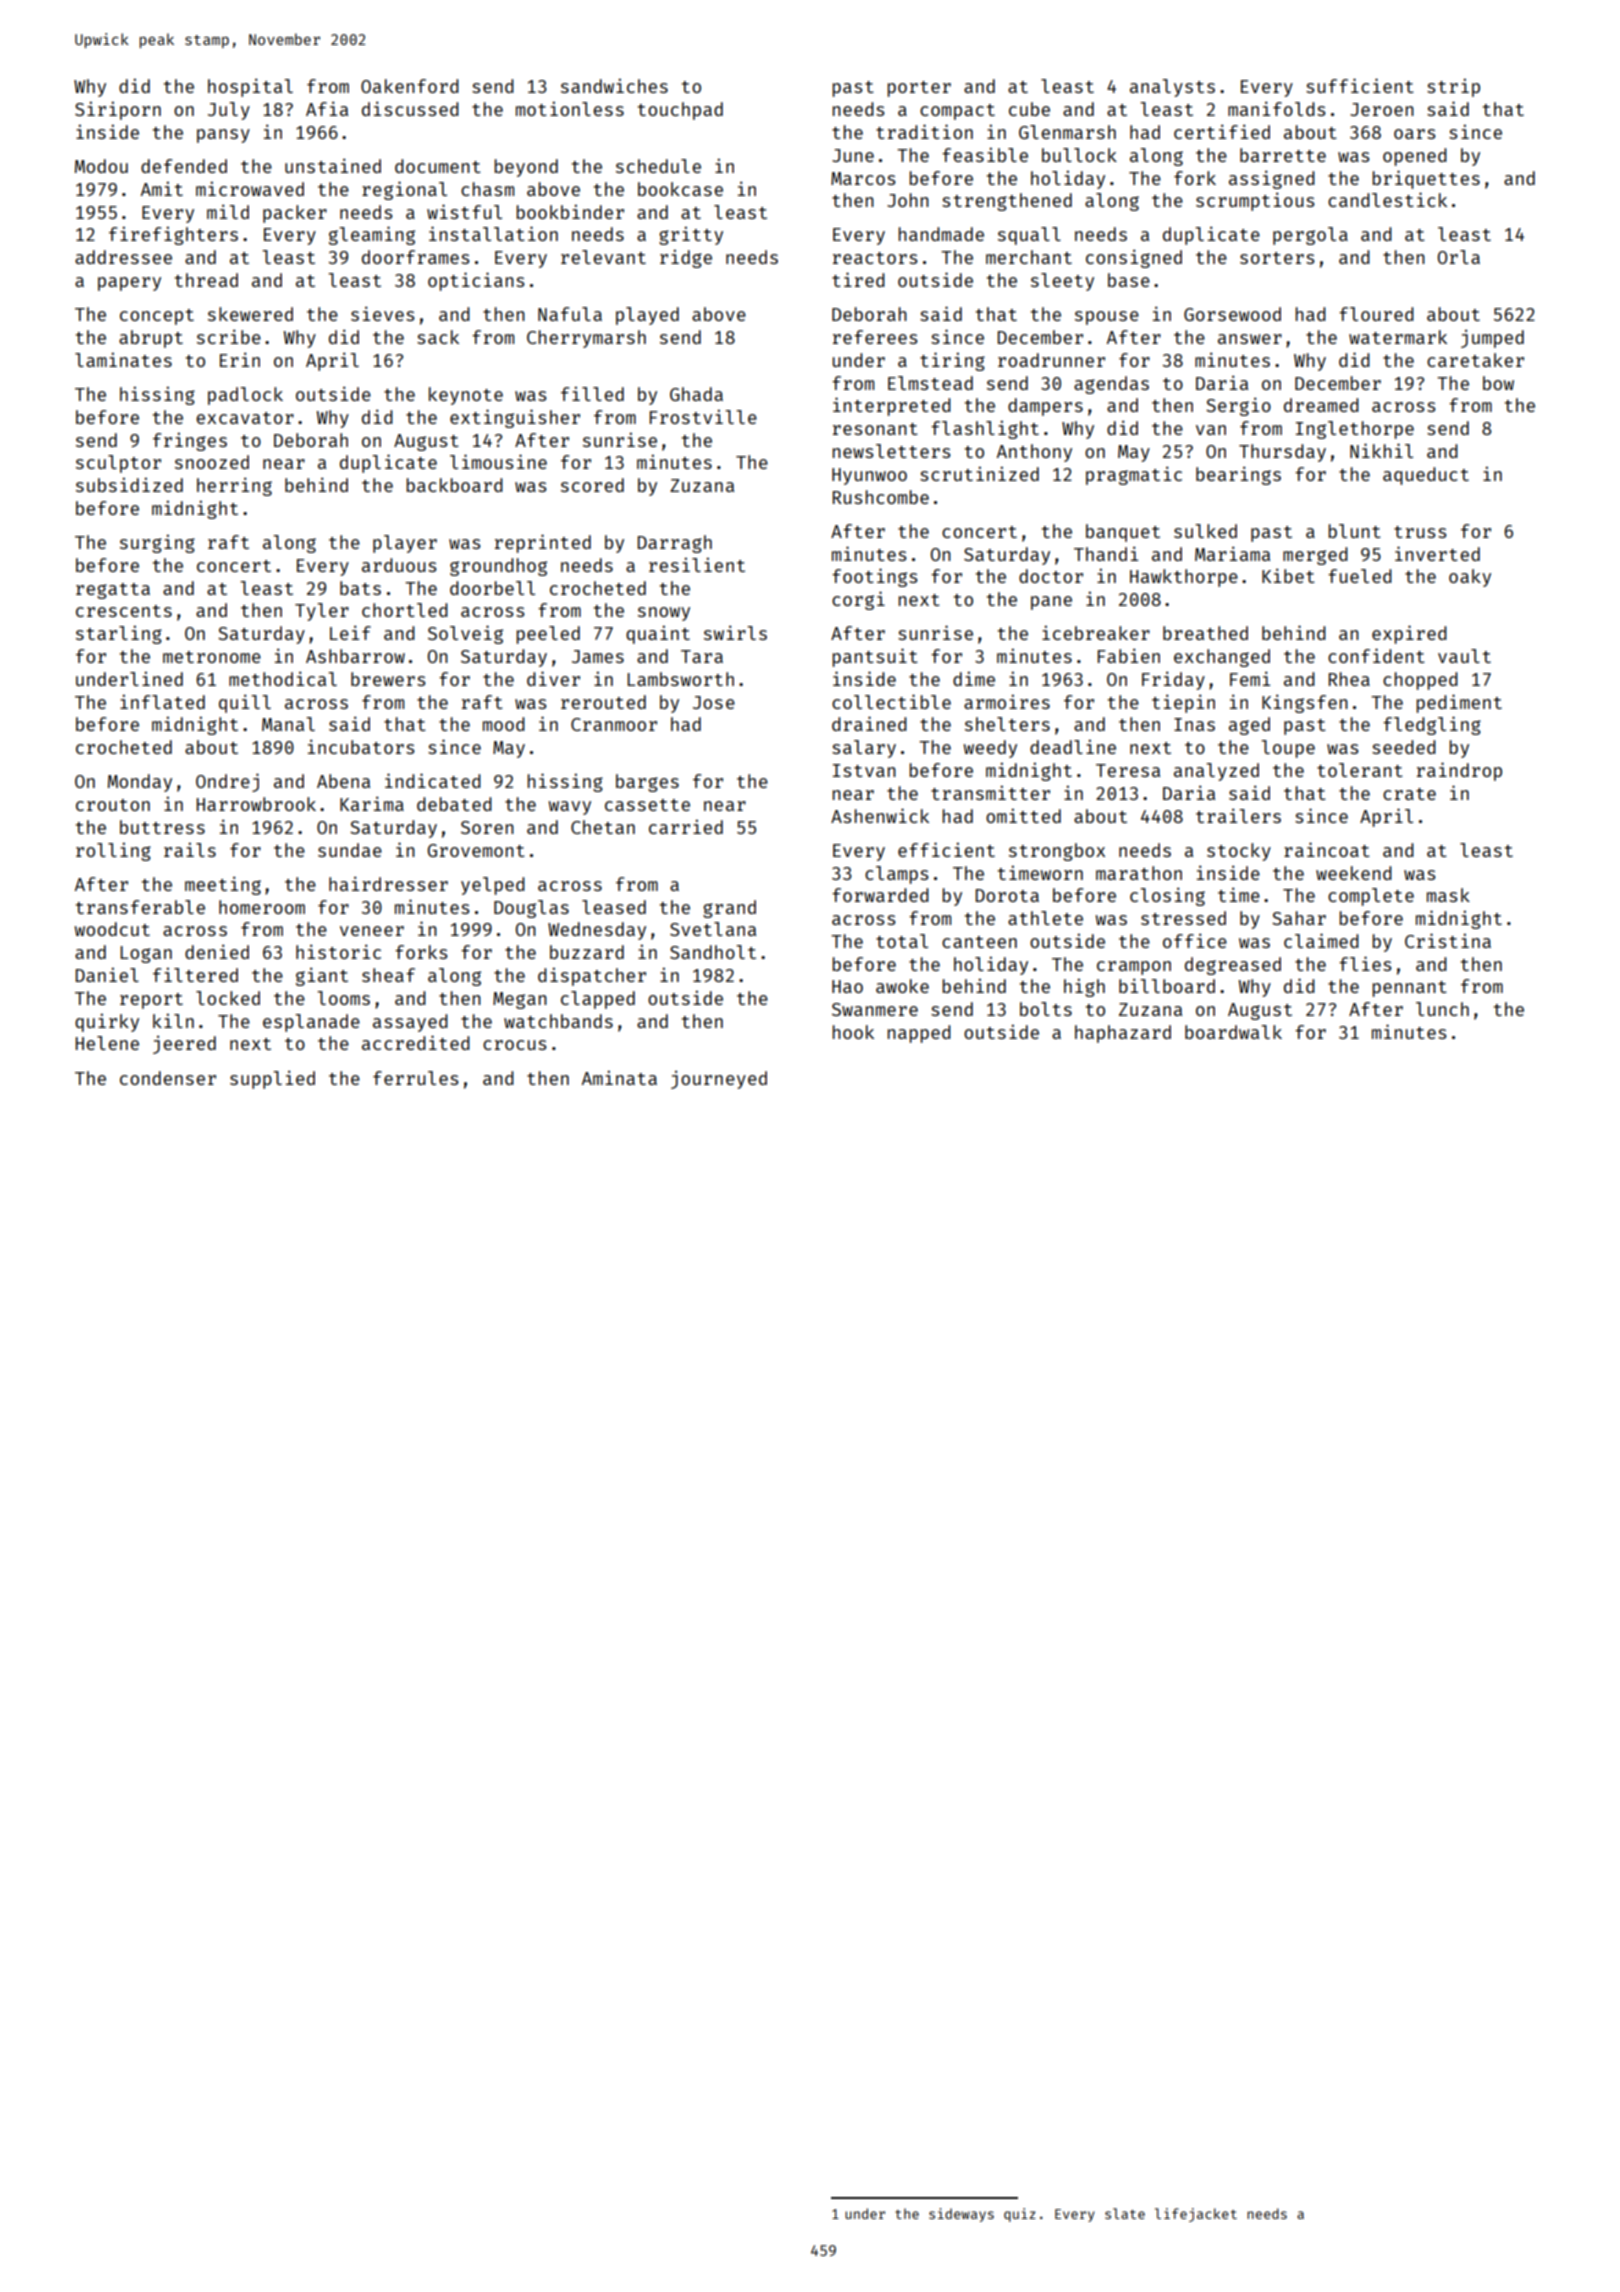 This page has width=1620, height=2292. What do you see at coordinates (614, 85) in the page?
I see `sandwiches` at bounding box center [614, 85].
